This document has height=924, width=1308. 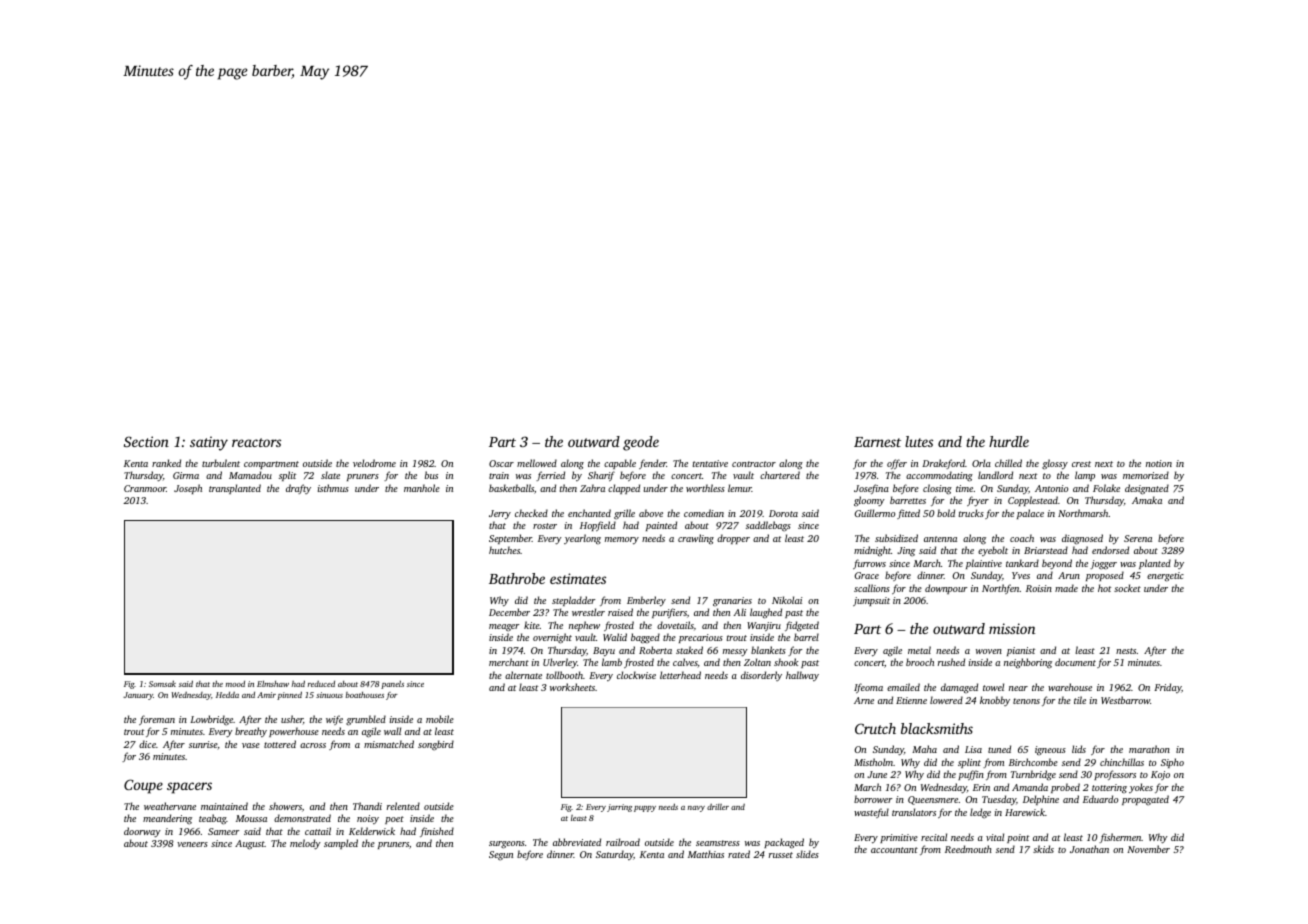 I want to click on railroad, so click(x=623, y=842).
